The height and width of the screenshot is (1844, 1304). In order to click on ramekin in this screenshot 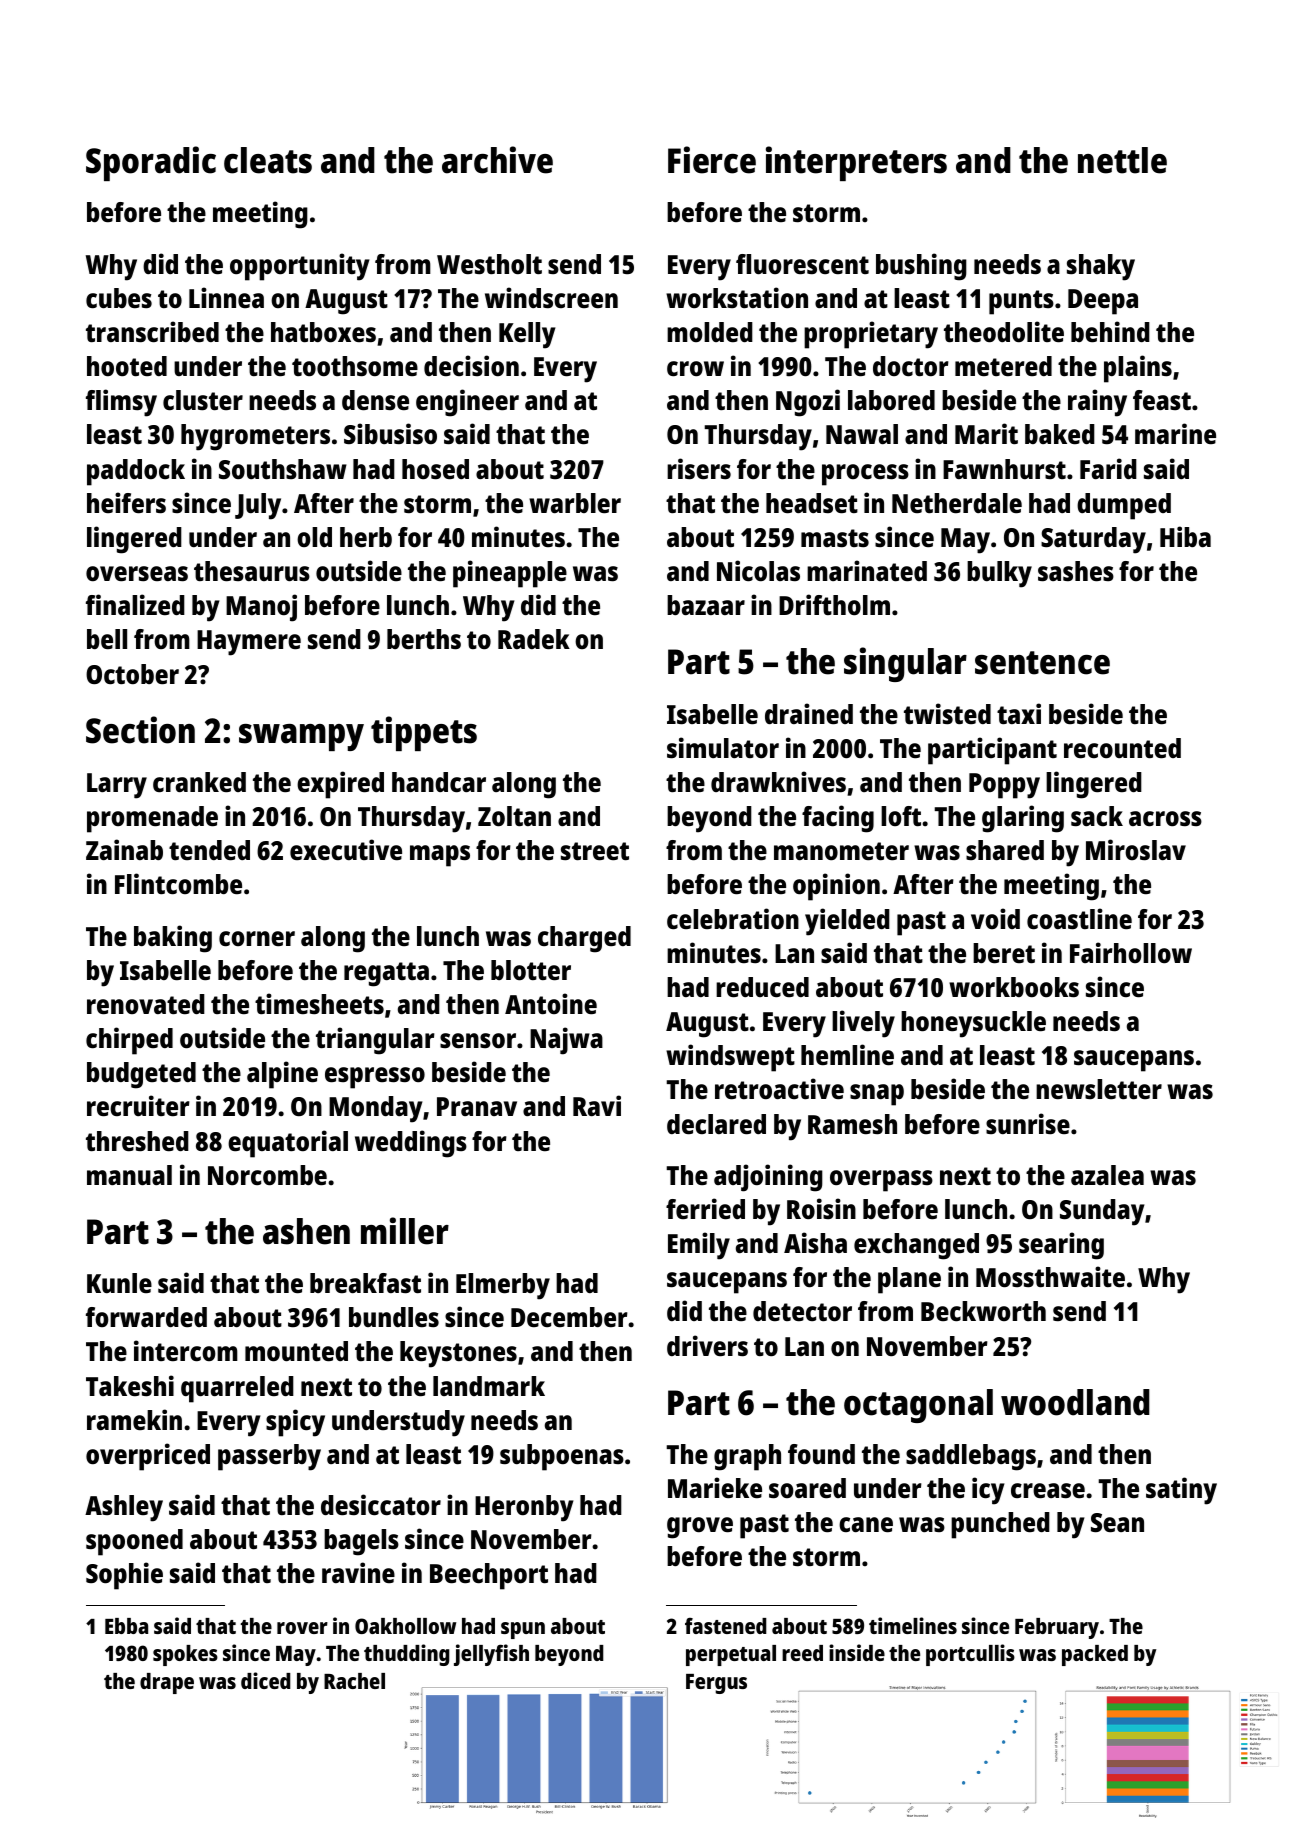, I will do `click(134, 1419)`.
